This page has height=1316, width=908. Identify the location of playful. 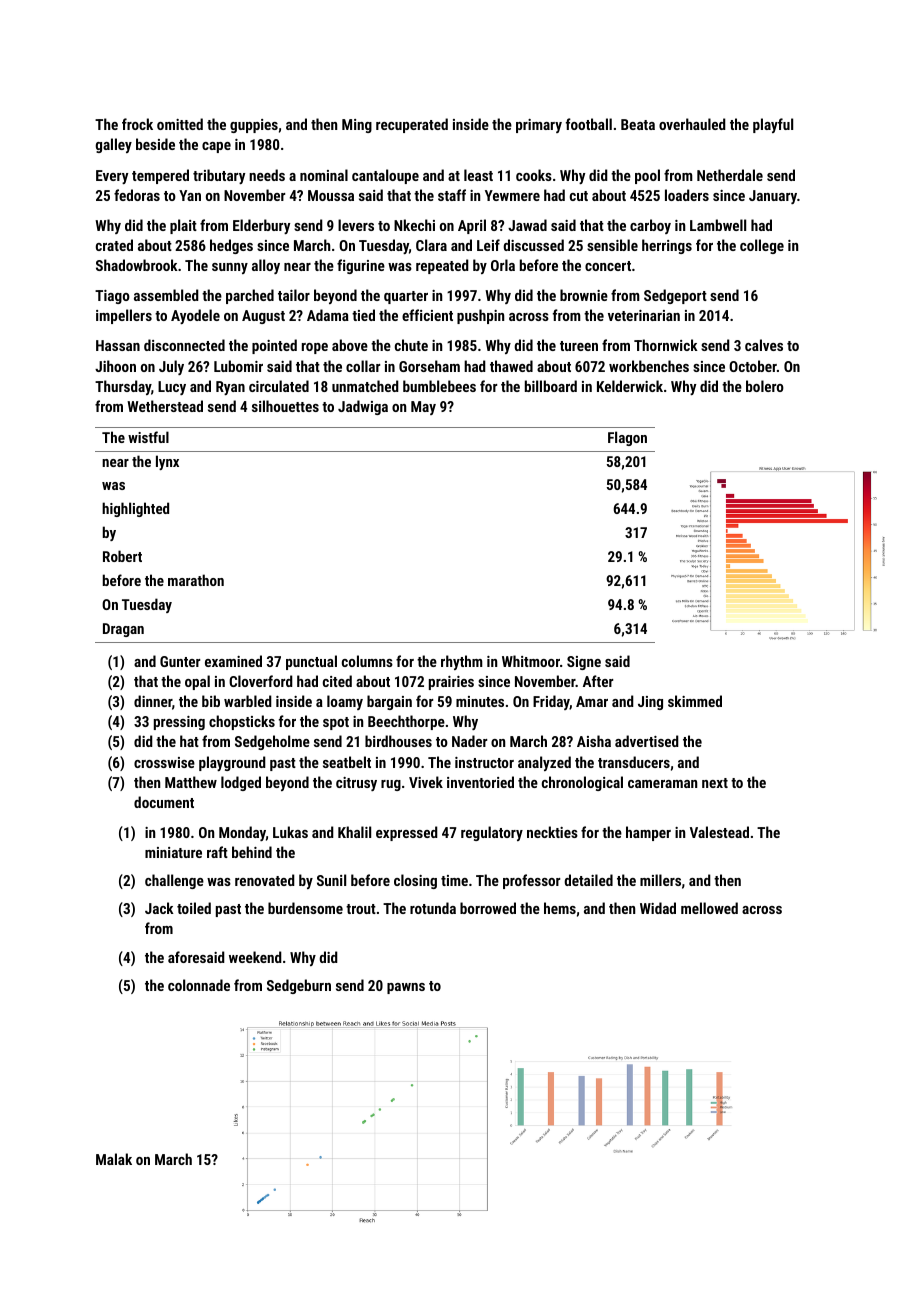
(773, 125).
